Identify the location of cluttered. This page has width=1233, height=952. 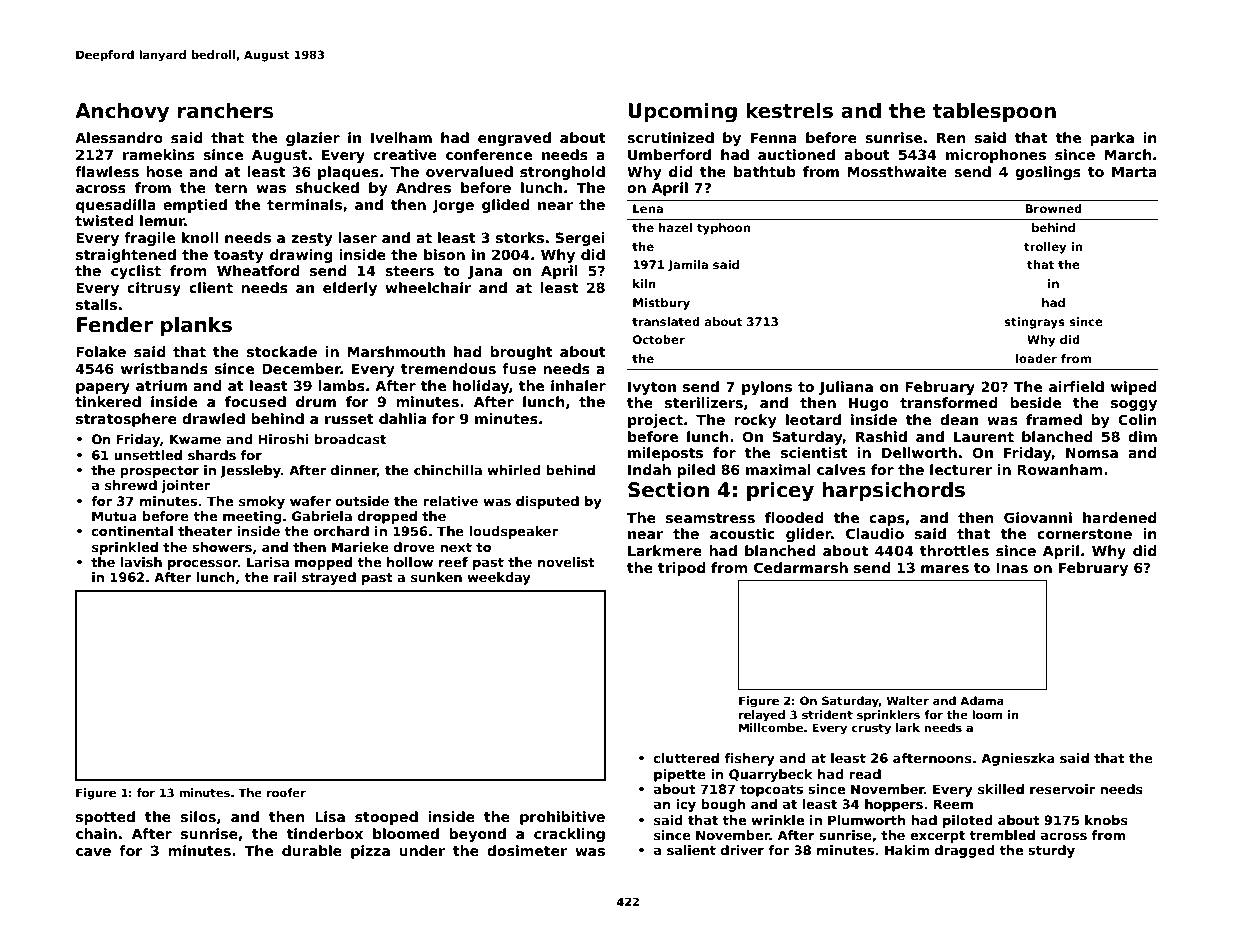
(686, 758).
